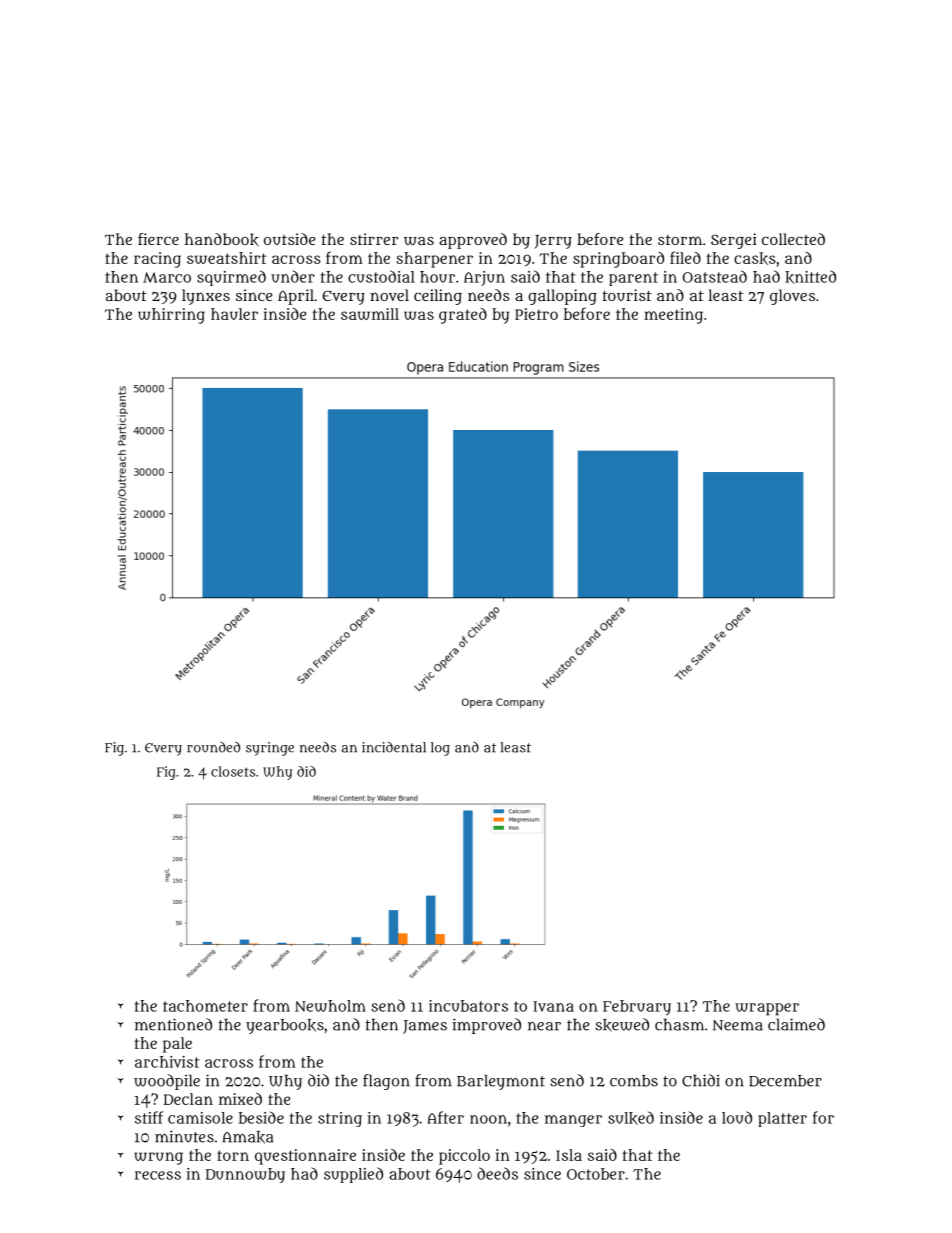  I want to click on tachometer, so click(205, 1006).
